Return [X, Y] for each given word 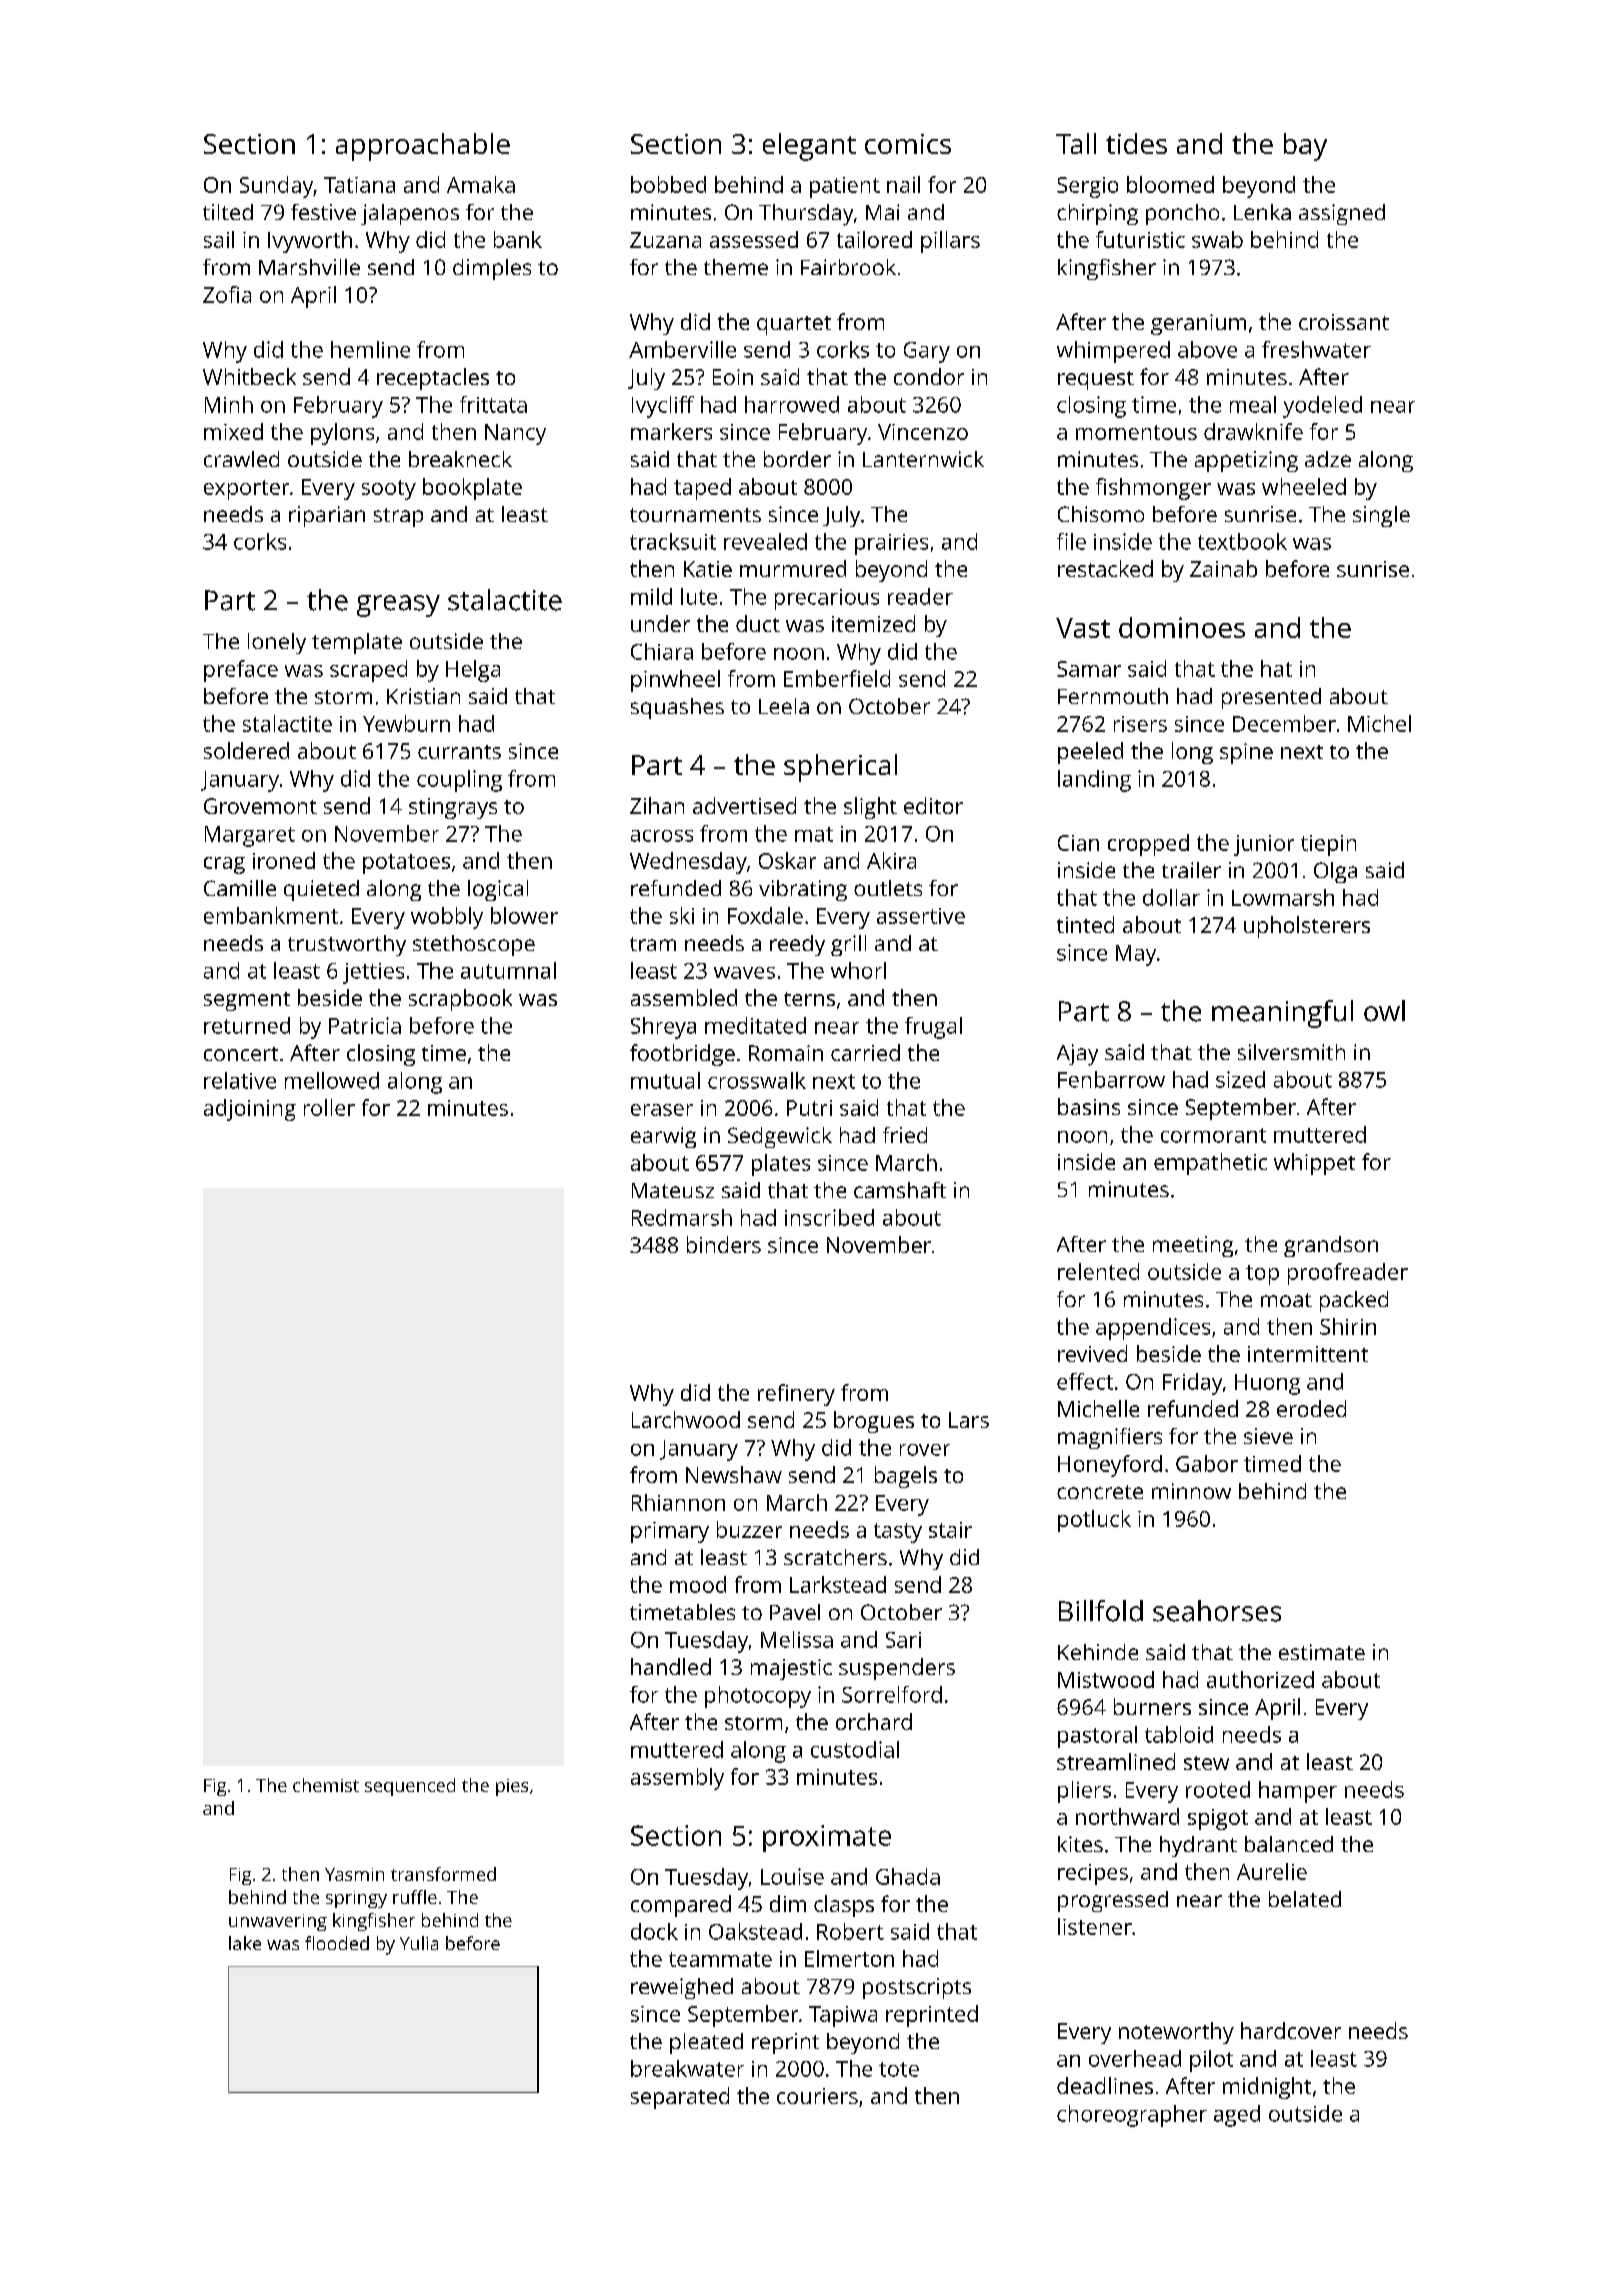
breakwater [687, 2068]
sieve [1268, 1436]
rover [925, 1450]
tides [1136, 143]
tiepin [1328, 845]
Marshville [309, 267]
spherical [840, 768]
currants [459, 752]
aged [1237, 2116]
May [1136, 955]
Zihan [657, 805]
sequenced [410, 1787]
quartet [794, 325]
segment [247, 1001]
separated [680, 2098]
